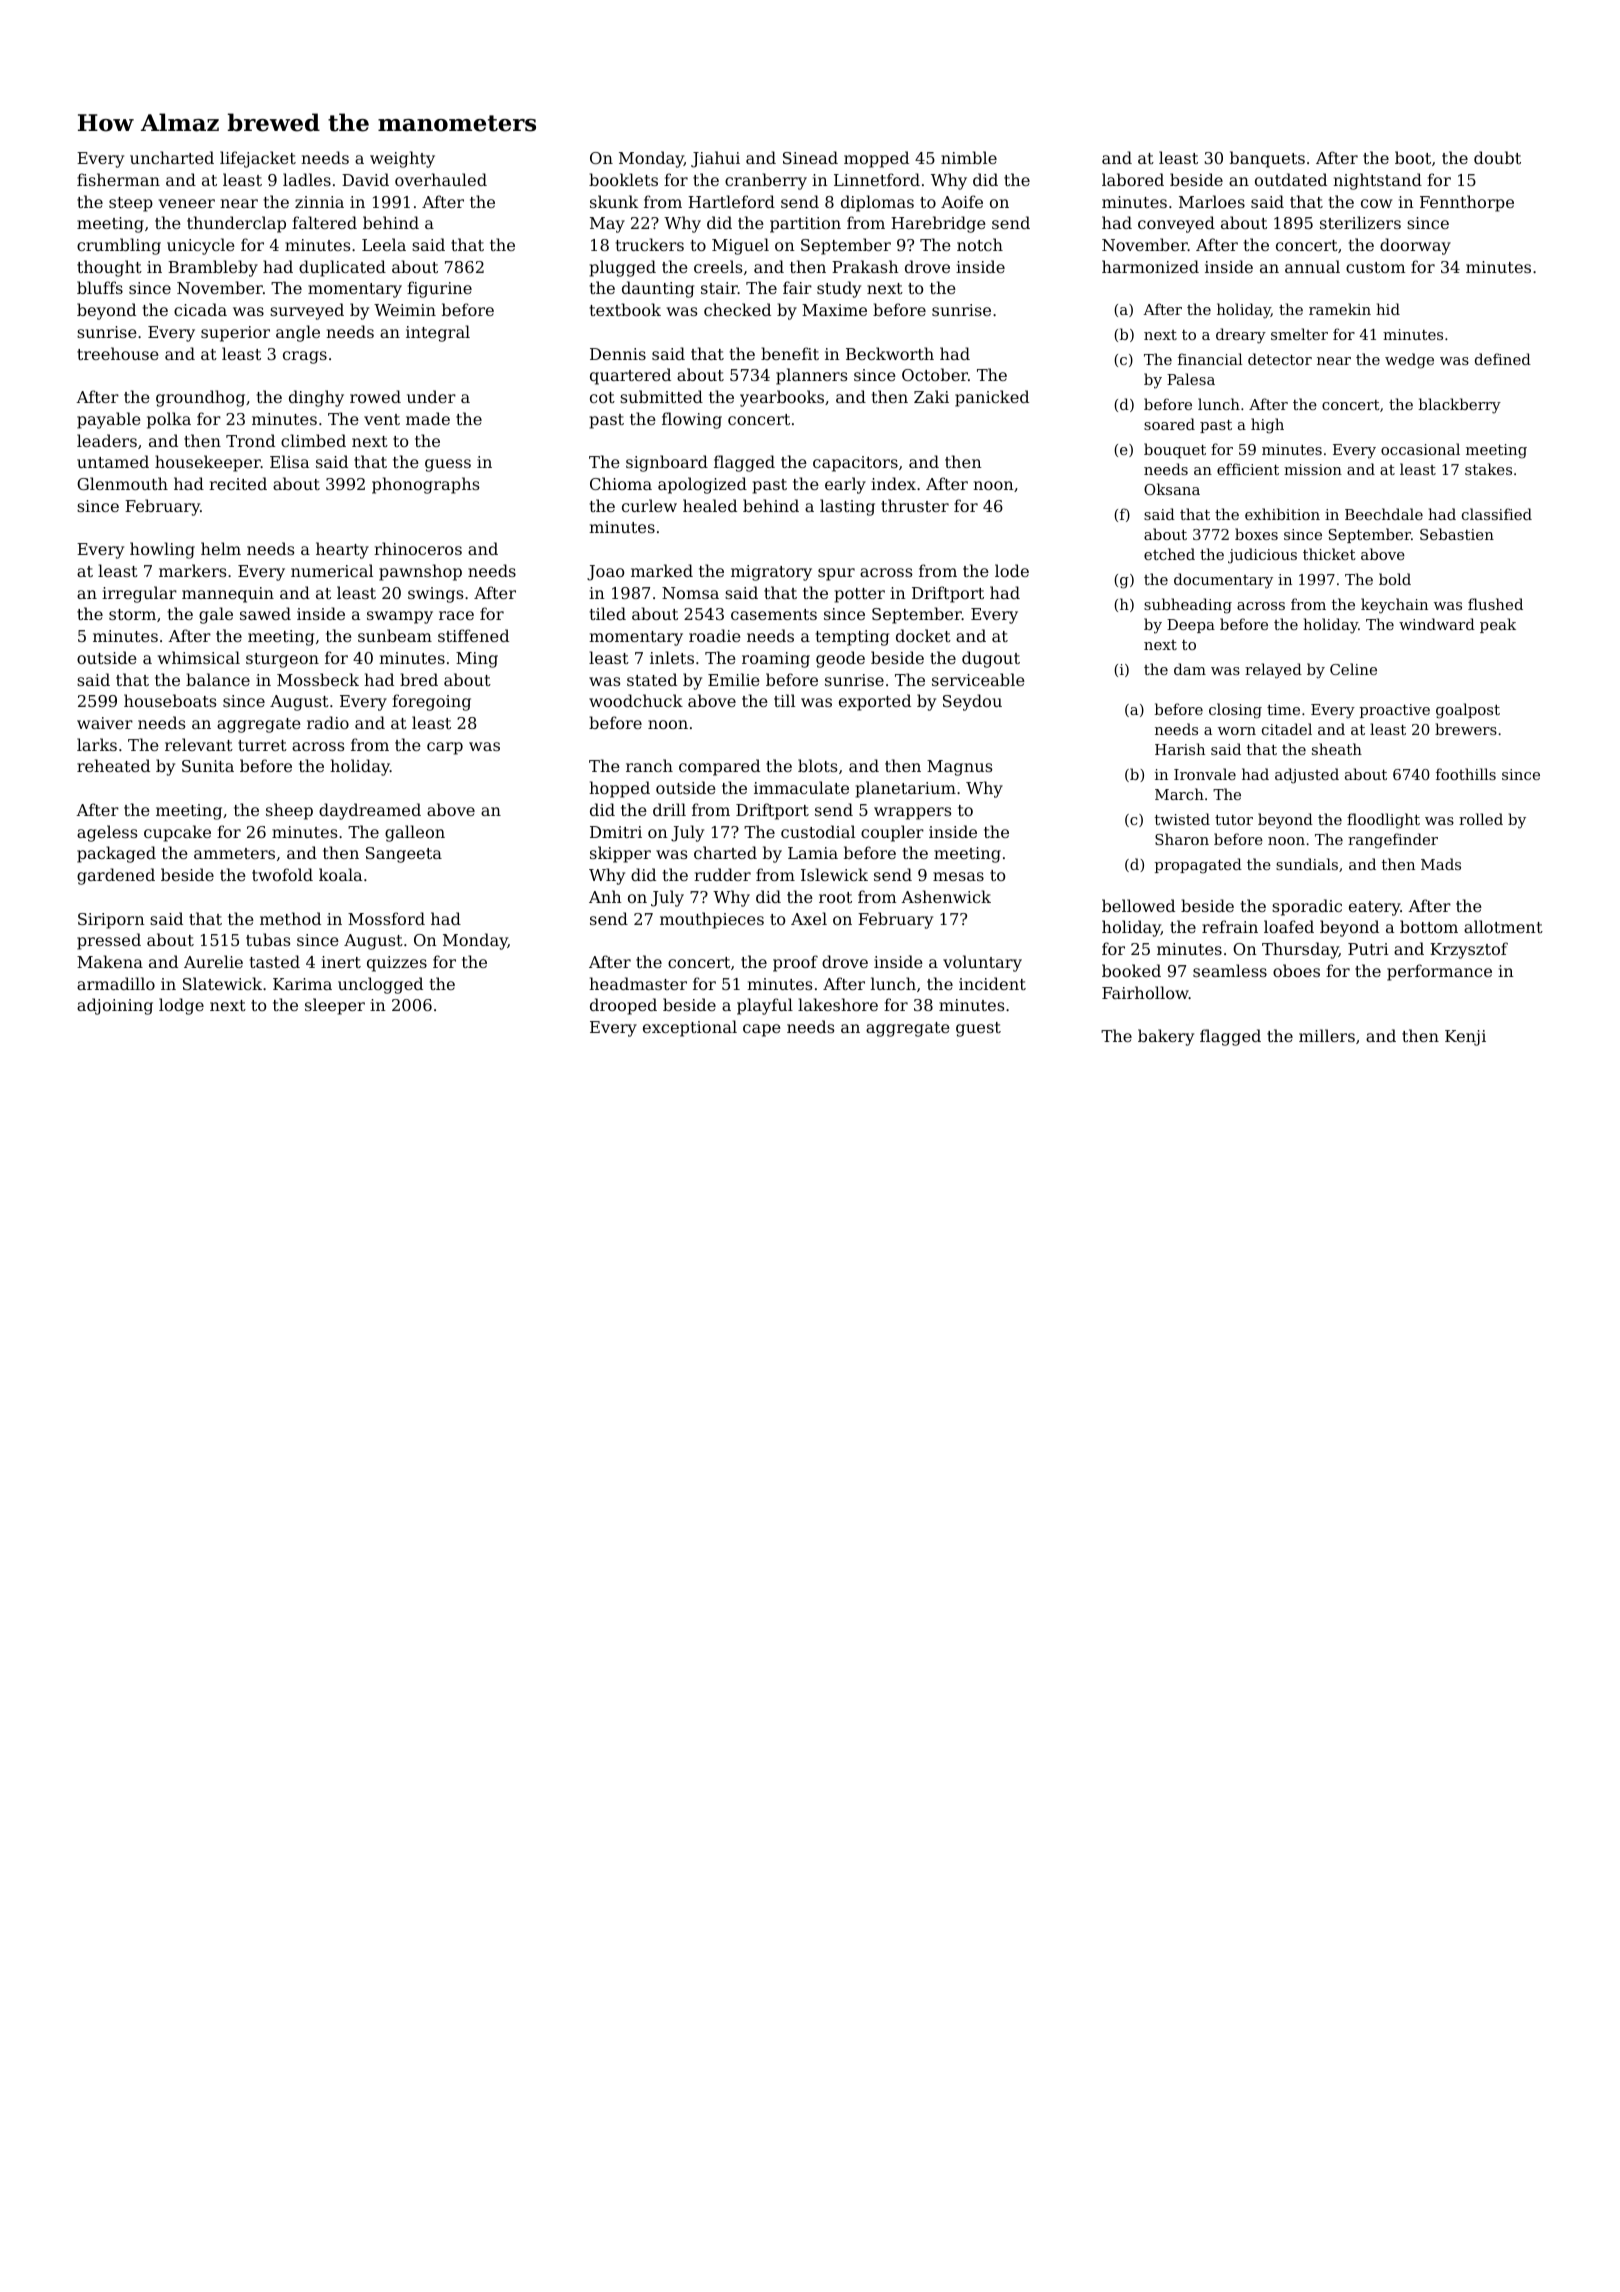 The image size is (1620, 2292). Describe the element at coordinates (795, 963) in the image. I see `proof` at that location.
